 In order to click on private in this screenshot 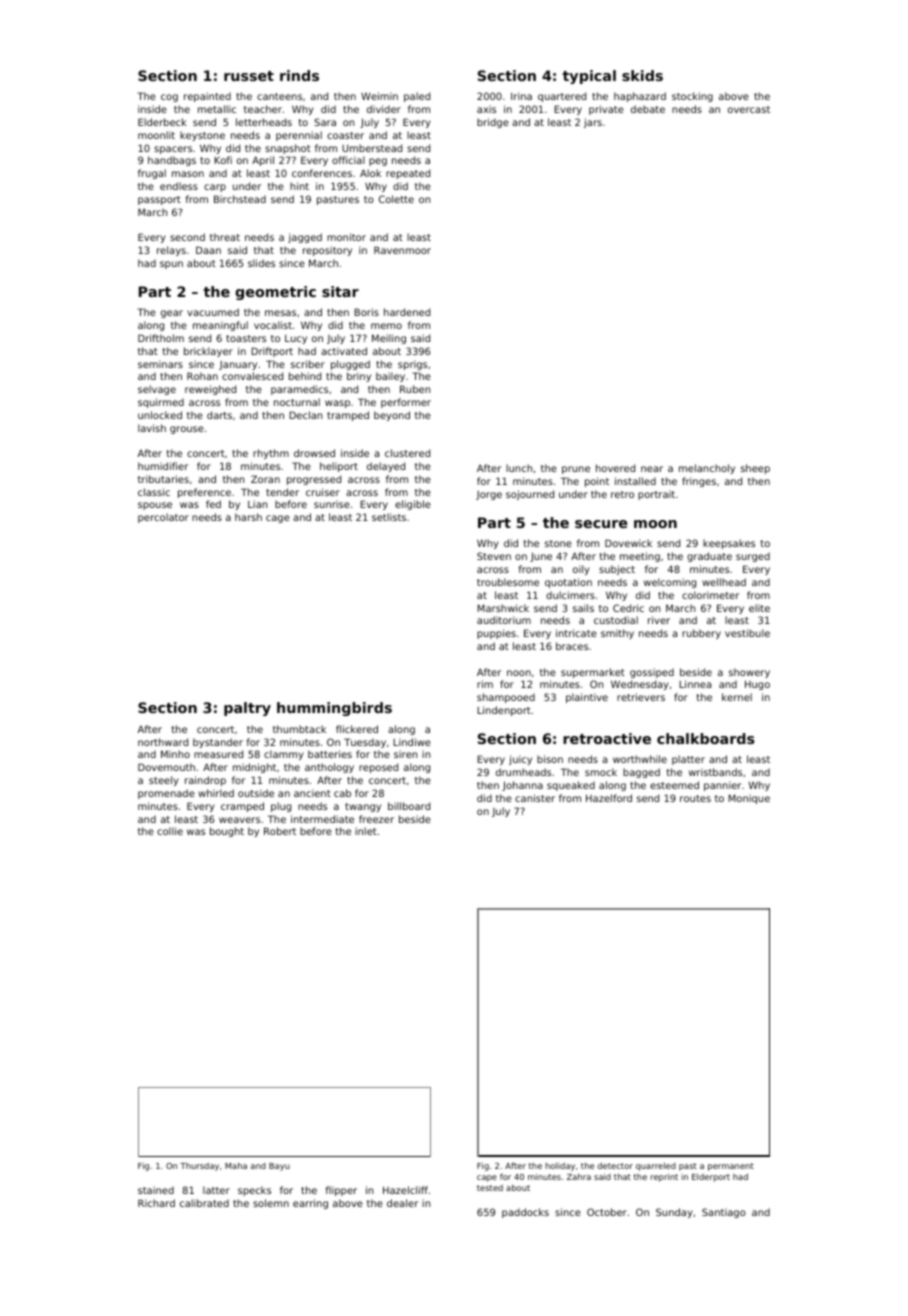, I will do `click(606, 110)`.
